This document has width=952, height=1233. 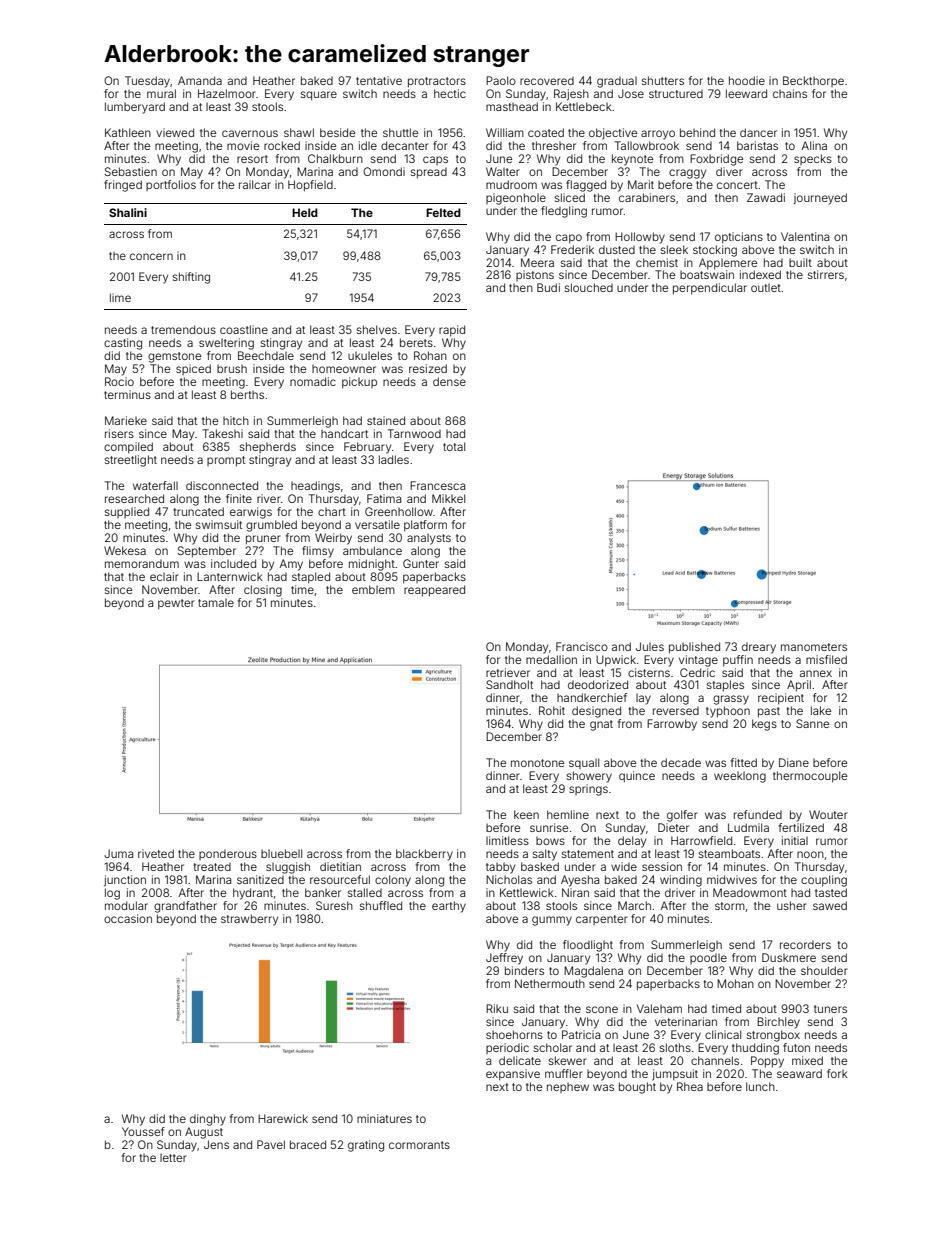 What do you see at coordinates (437, 82) in the document?
I see `protractors` at bounding box center [437, 82].
